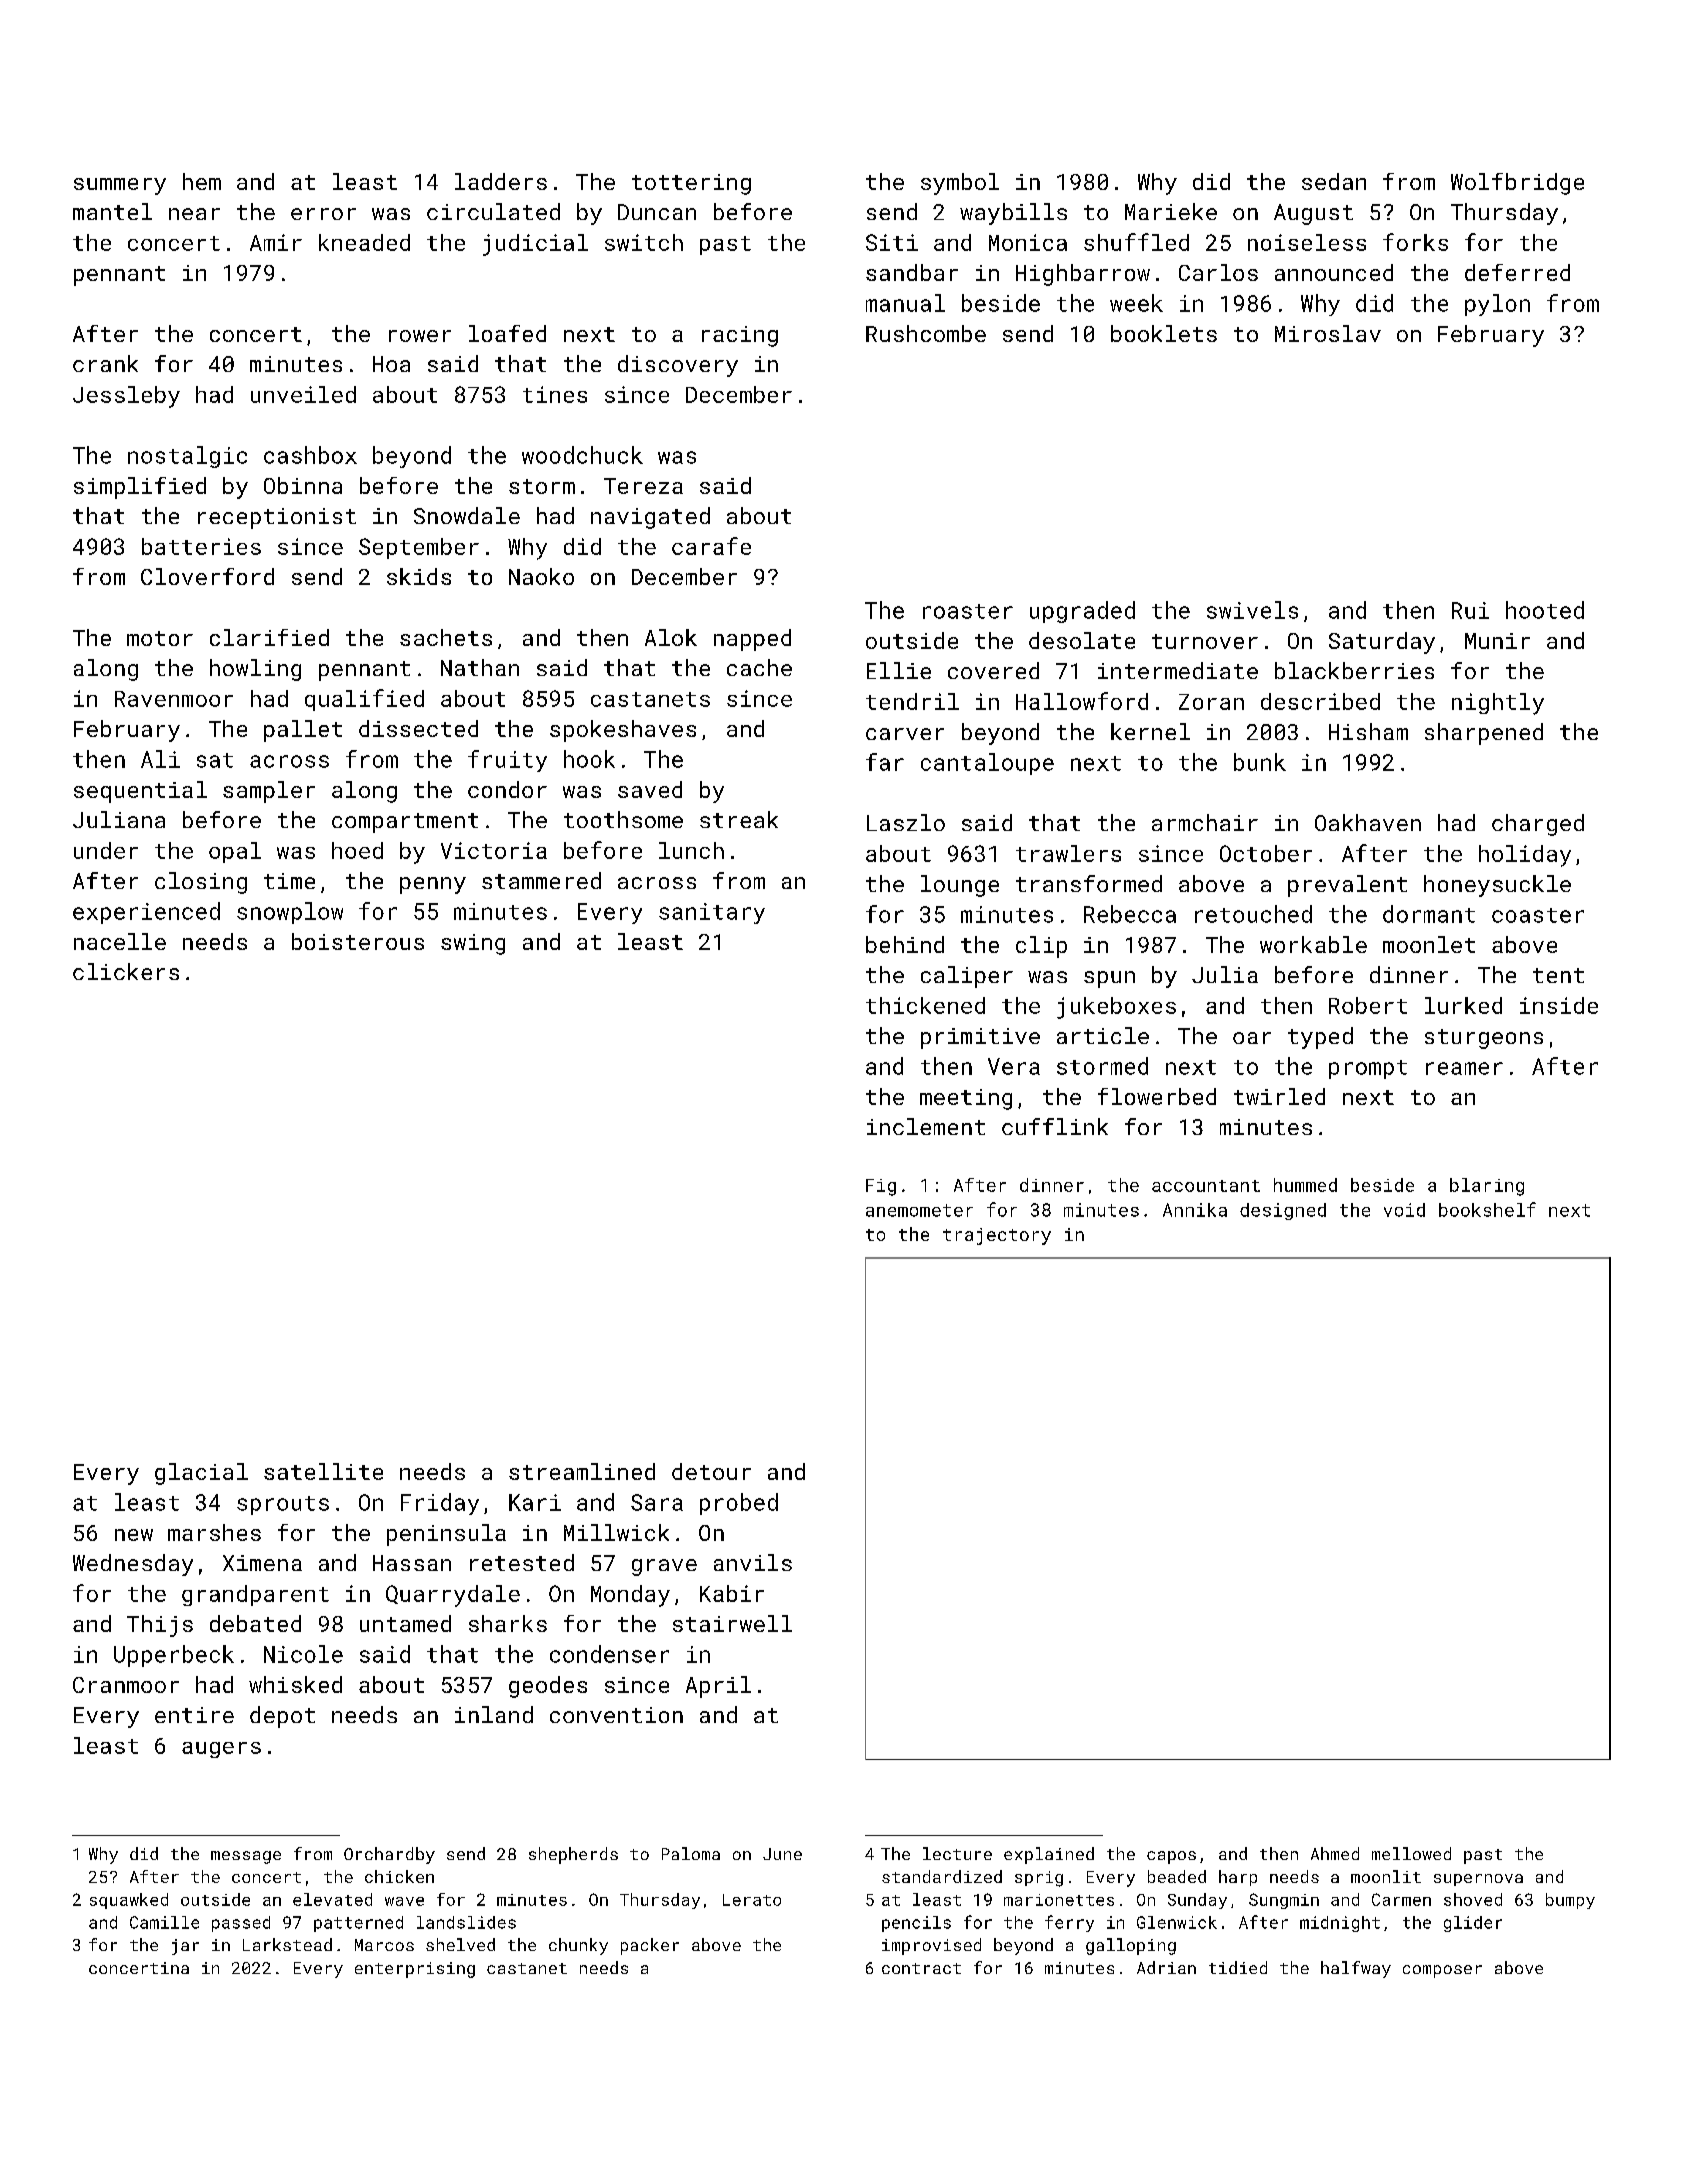 The width and height of the screenshot is (1683, 2178). What do you see at coordinates (921, 1968) in the screenshot?
I see `contract` at bounding box center [921, 1968].
